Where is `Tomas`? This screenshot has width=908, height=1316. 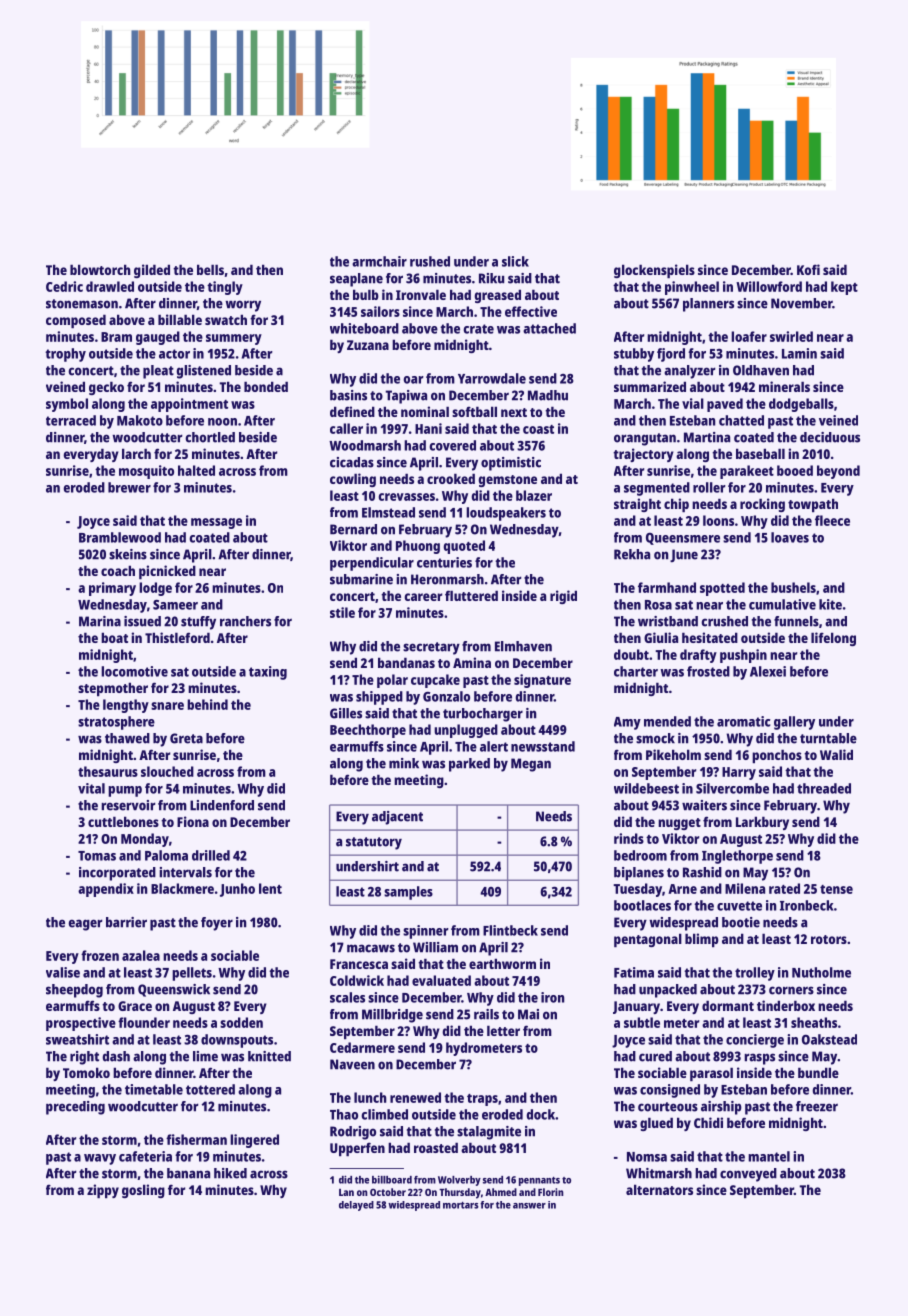 Tomas is located at coordinates (97, 856).
